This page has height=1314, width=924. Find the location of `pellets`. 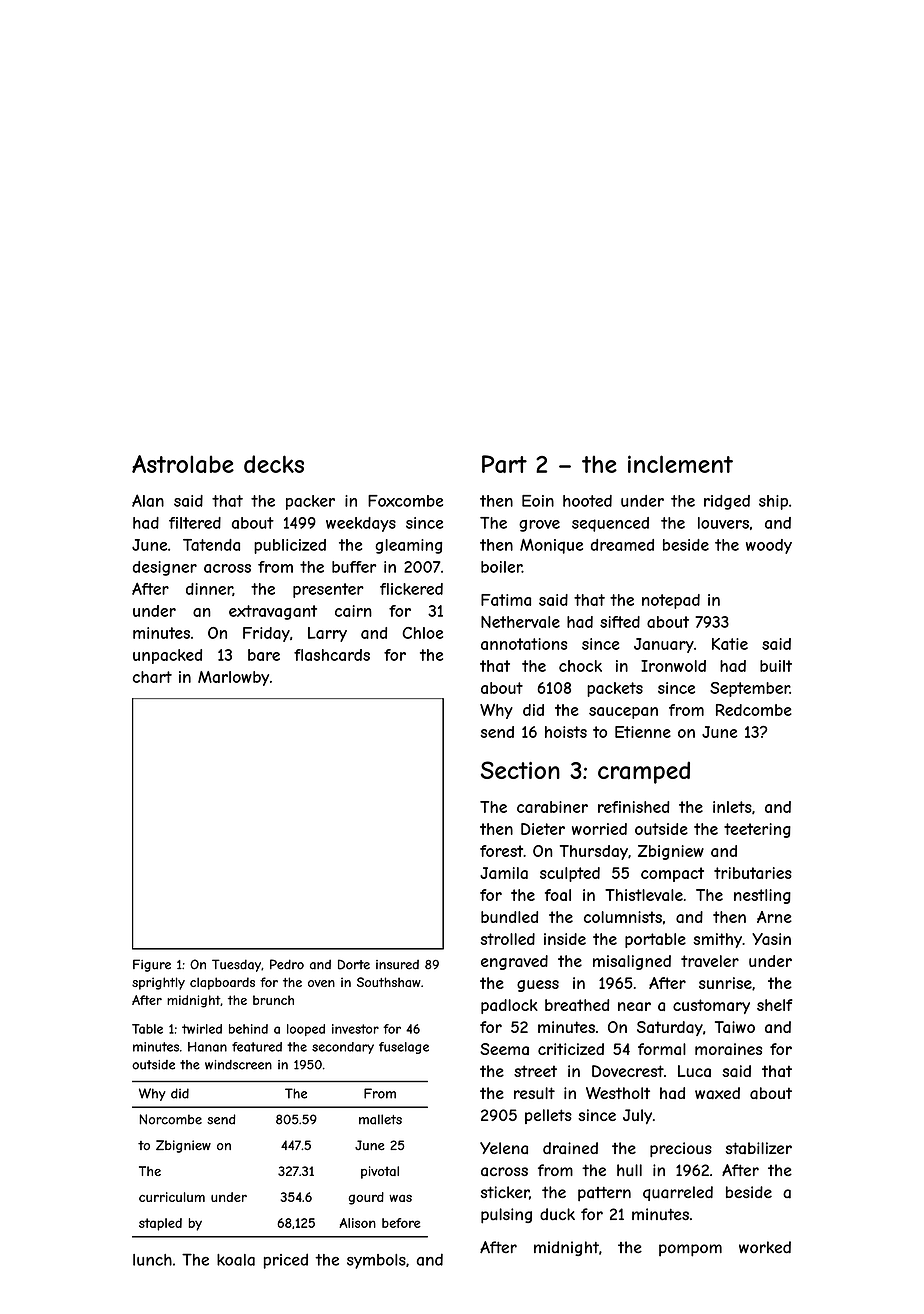

pellets is located at coordinates (548, 1116).
